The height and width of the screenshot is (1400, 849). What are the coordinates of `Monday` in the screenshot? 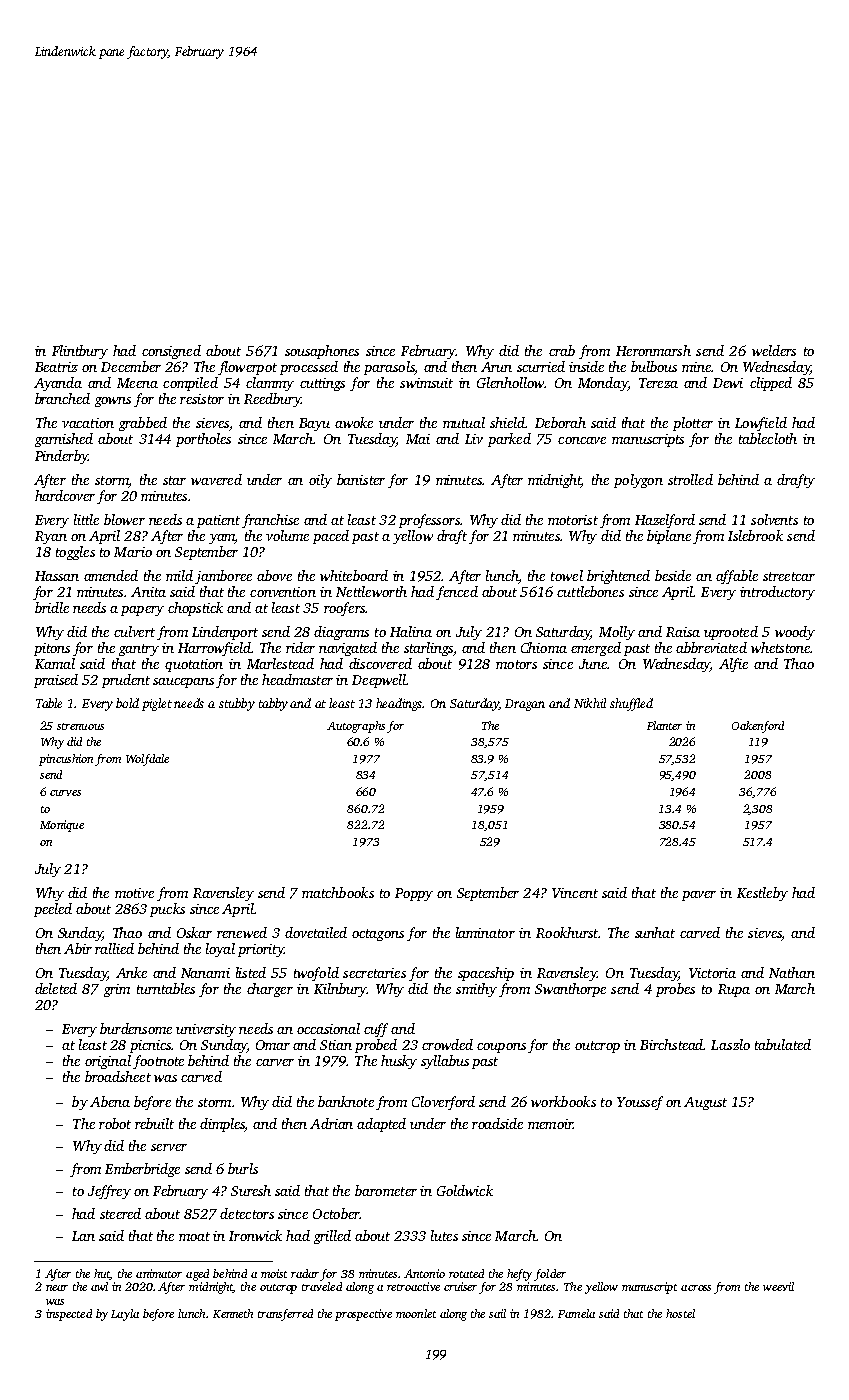 It's located at (603, 384).
